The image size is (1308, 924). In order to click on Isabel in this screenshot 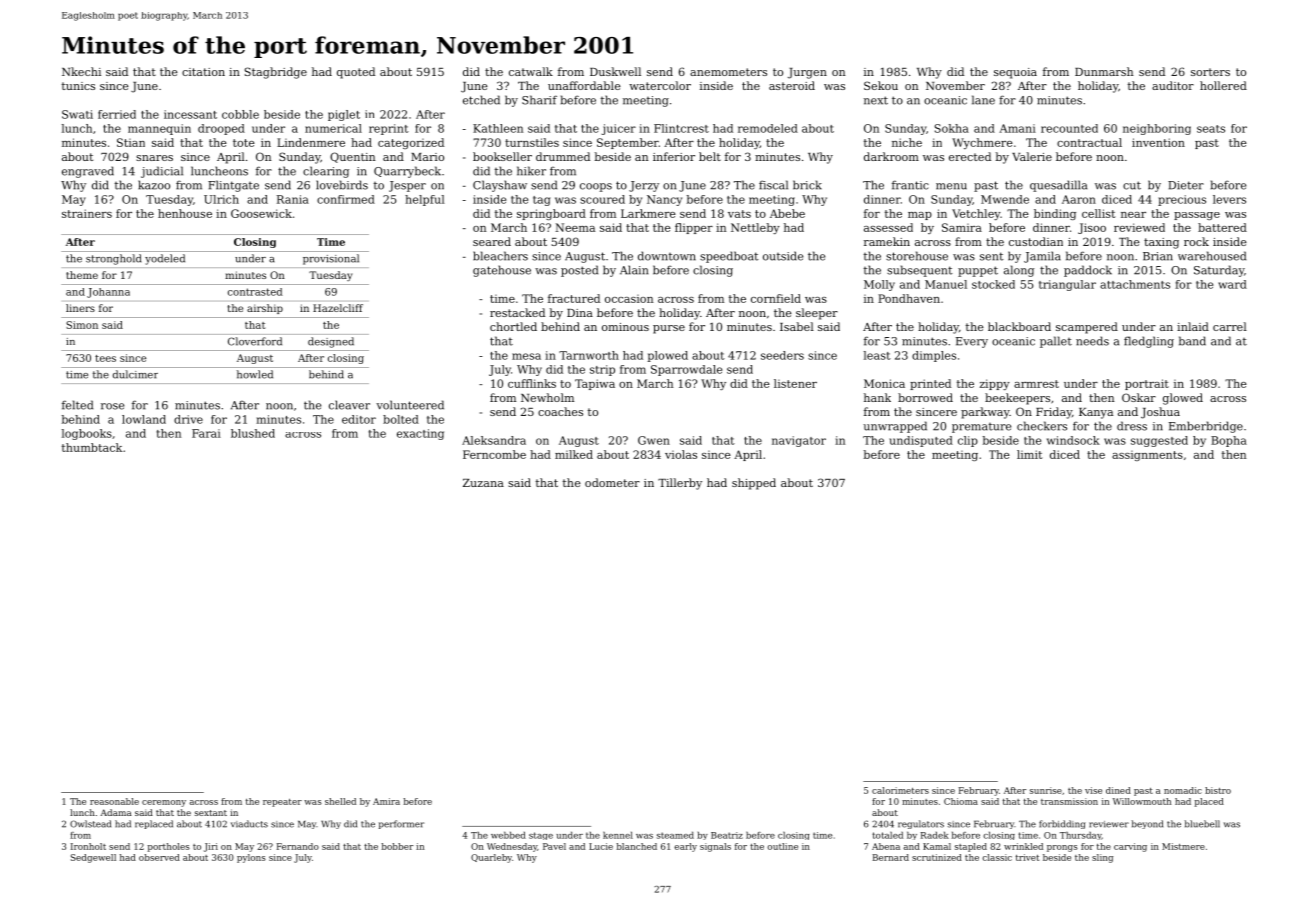, I will do `click(797, 326)`.
